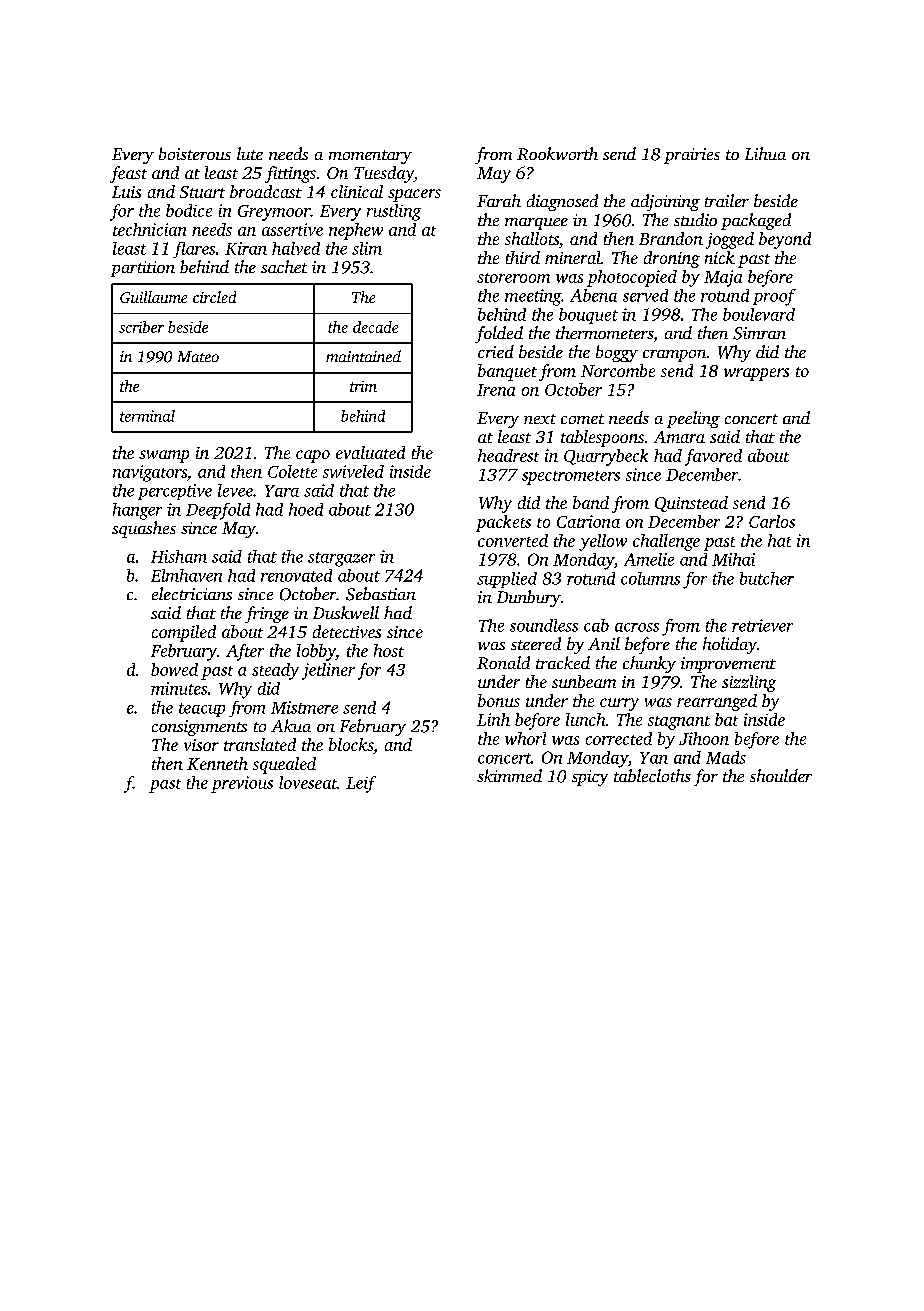 The width and height of the screenshot is (924, 1311). What do you see at coordinates (143, 269) in the screenshot?
I see `partition` at bounding box center [143, 269].
